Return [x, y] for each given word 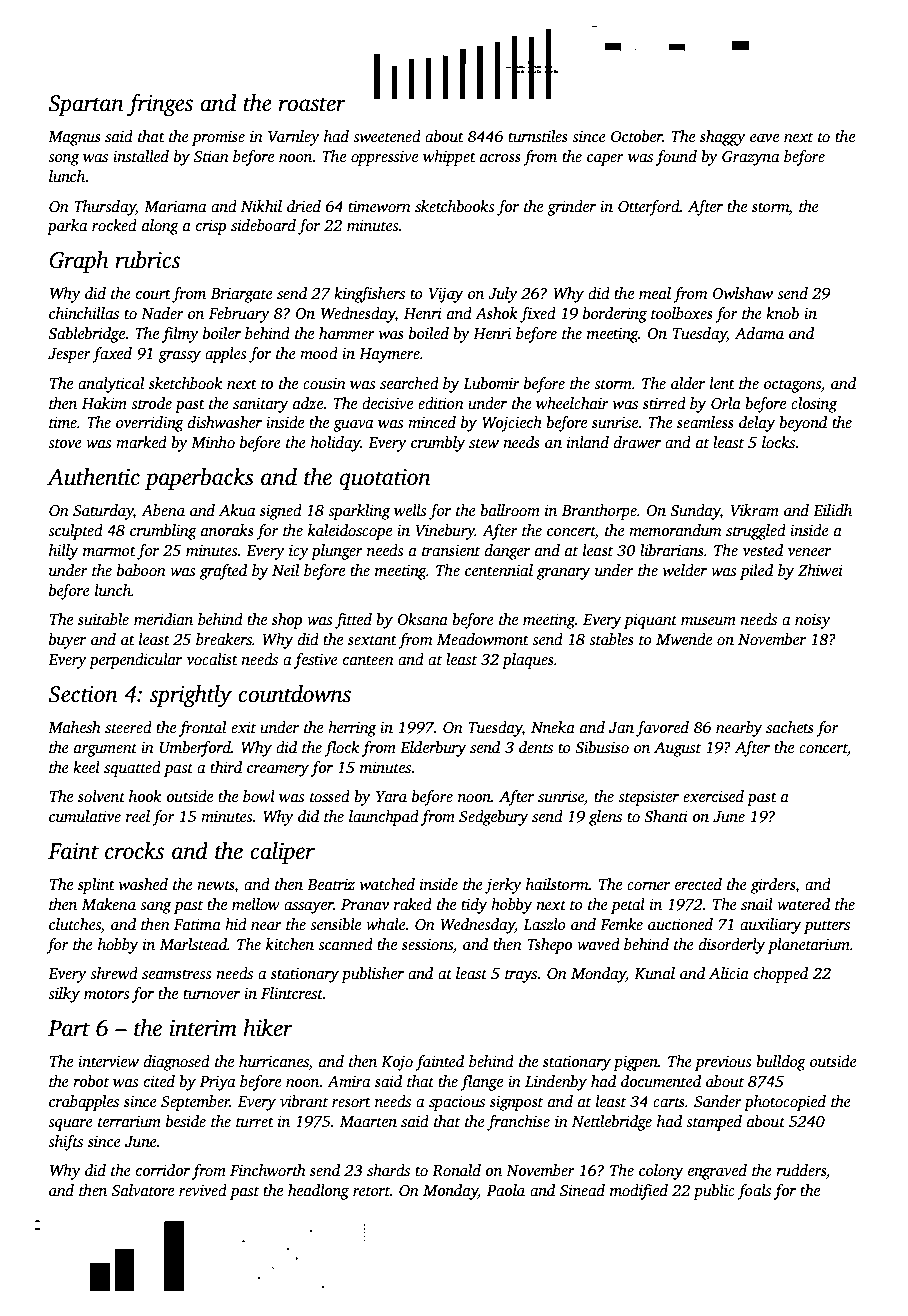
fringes [160, 104]
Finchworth [268, 1170]
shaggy [723, 138]
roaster [312, 104]
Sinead [582, 1190]
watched [387, 884]
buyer [67, 641]
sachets [790, 727]
